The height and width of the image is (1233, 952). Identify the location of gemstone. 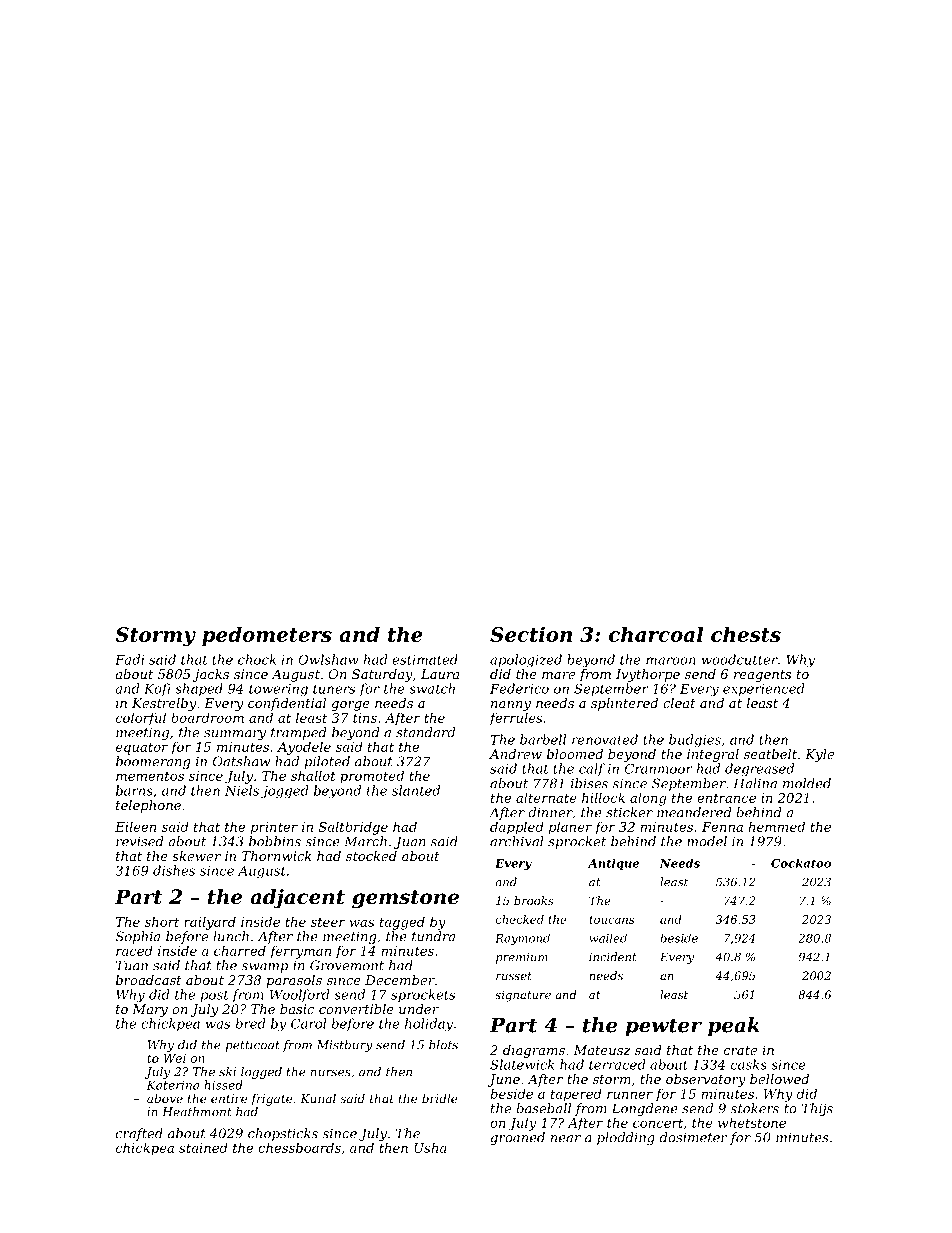
(405, 899).
